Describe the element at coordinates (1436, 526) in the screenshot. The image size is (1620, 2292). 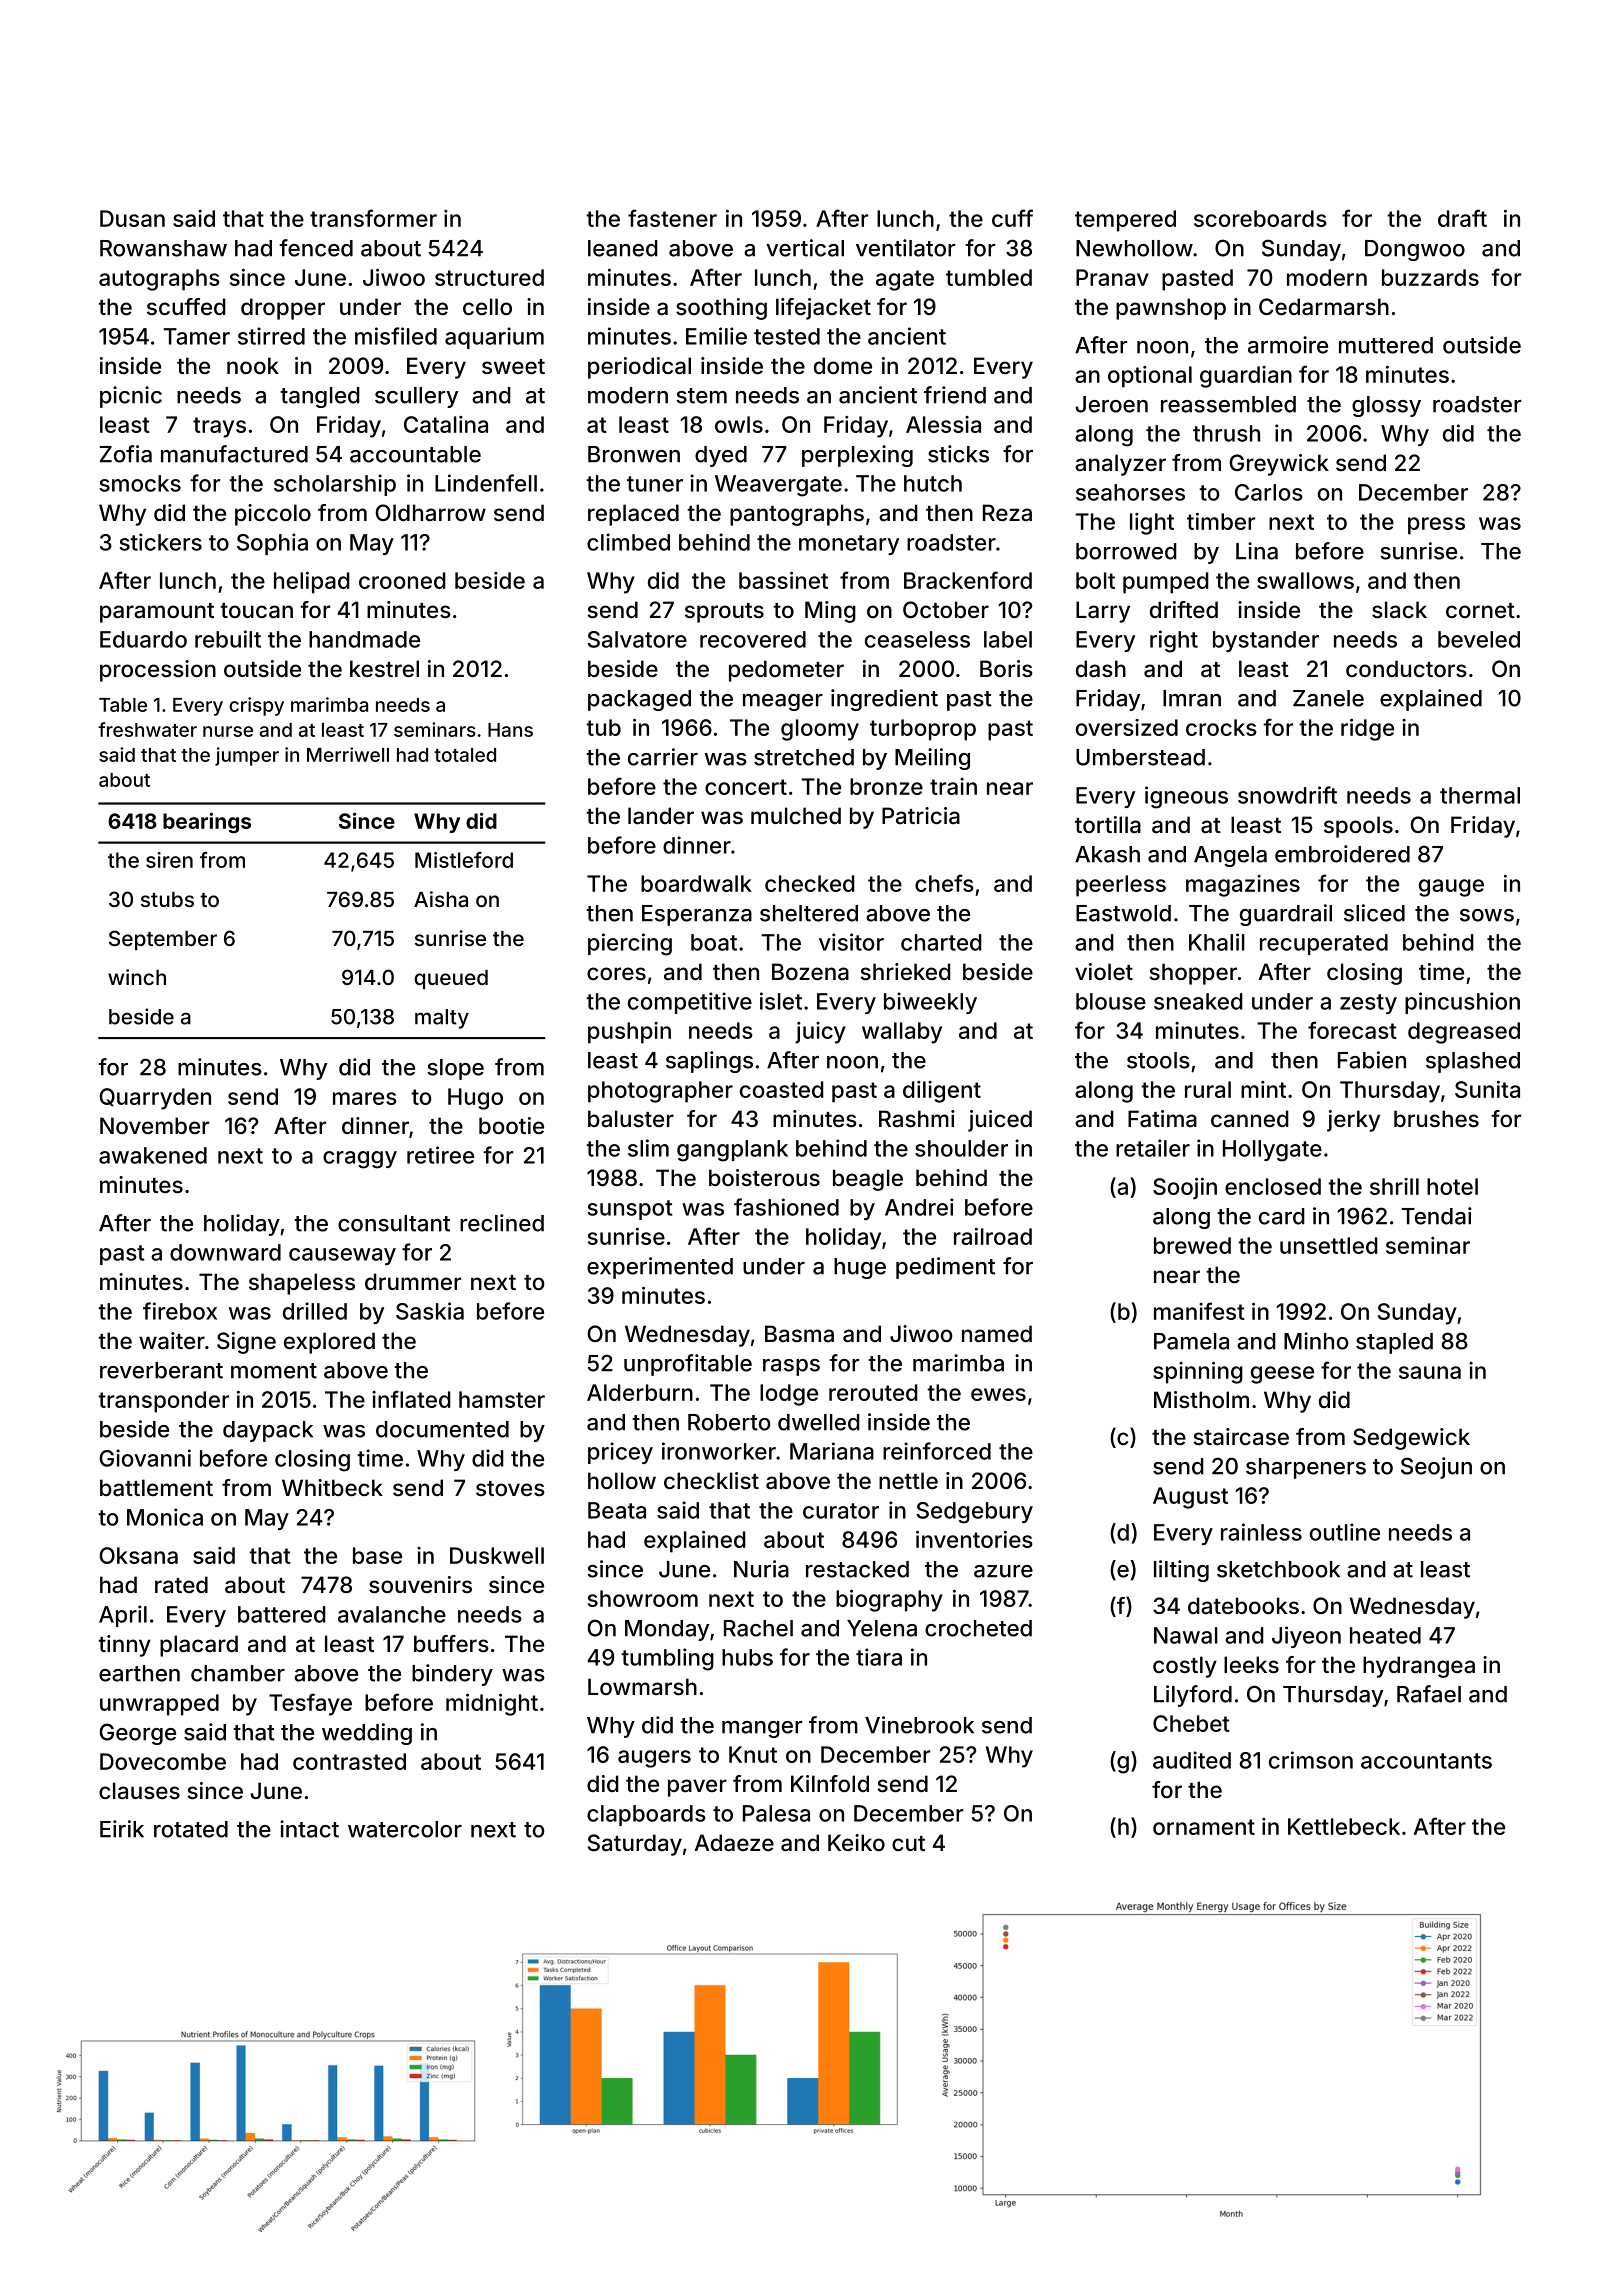
I see `press` at that location.
